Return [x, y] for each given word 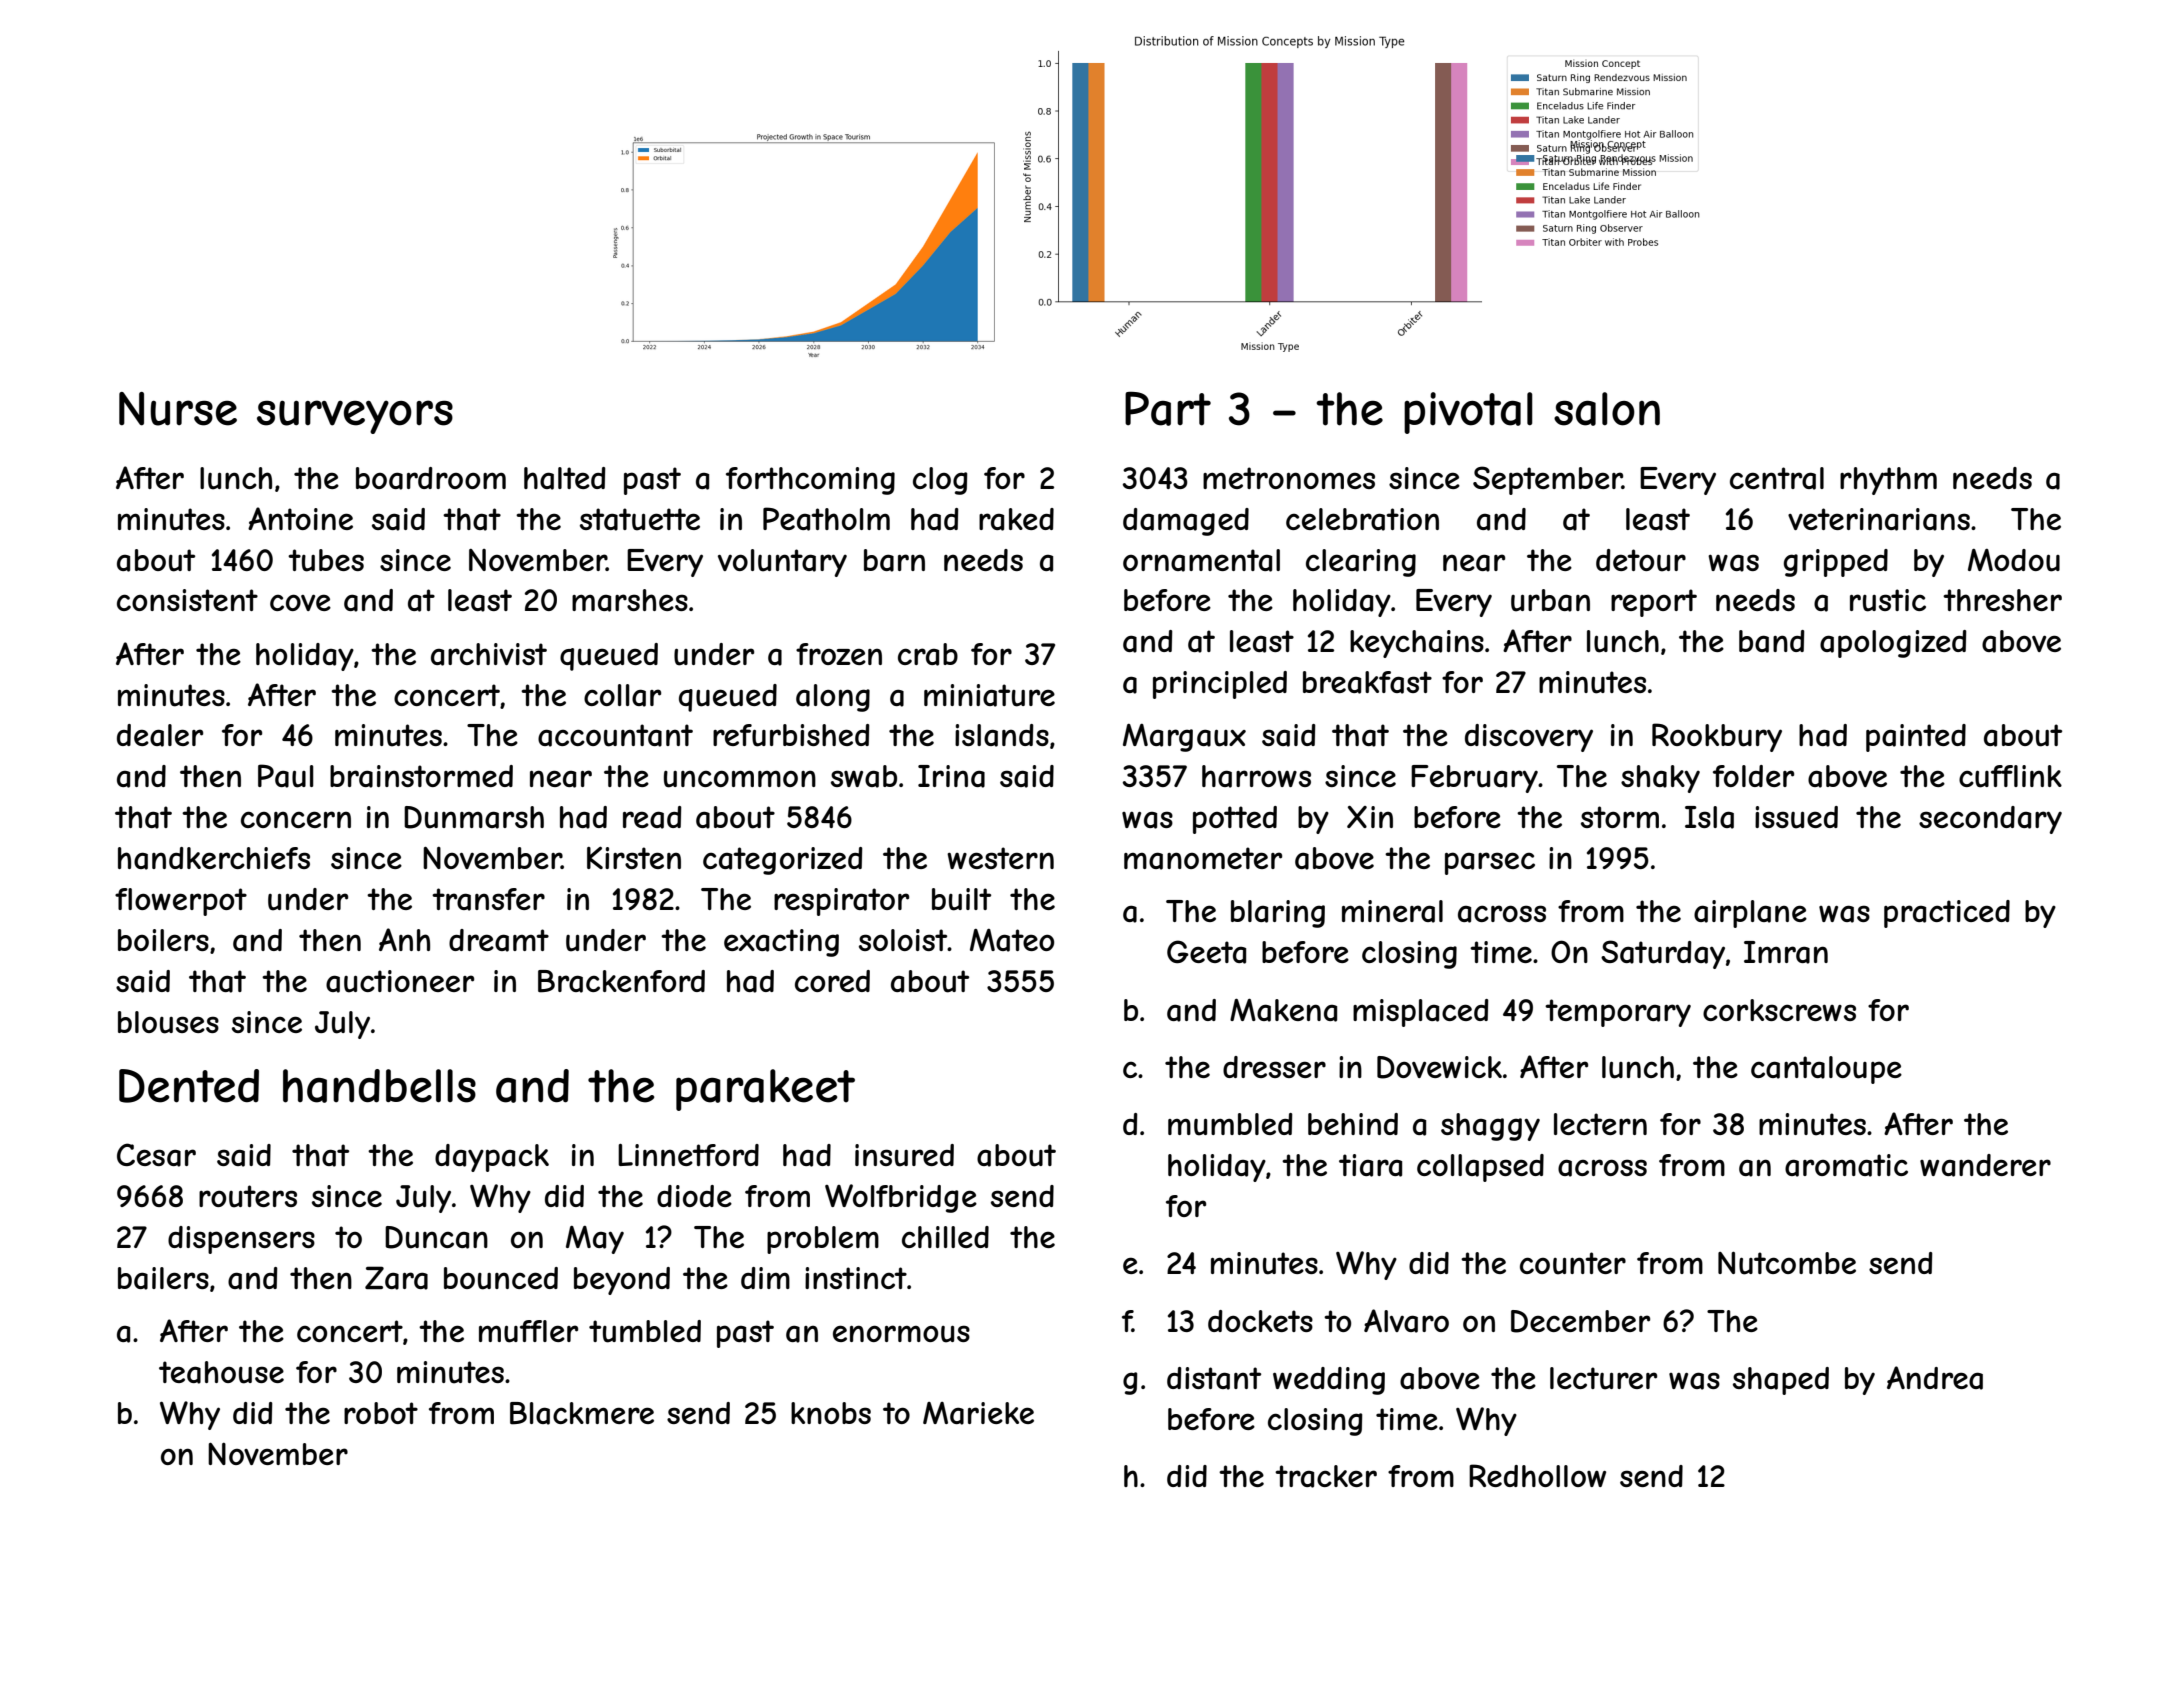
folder [1753, 776]
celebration [1362, 519]
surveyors [355, 417]
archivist [489, 654]
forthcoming [810, 481]
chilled [945, 1237]
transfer [488, 899]
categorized [783, 861]
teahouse [221, 1372]
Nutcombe [1787, 1263]
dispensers [241, 1240]
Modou [2014, 560]
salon [1607, 409]
